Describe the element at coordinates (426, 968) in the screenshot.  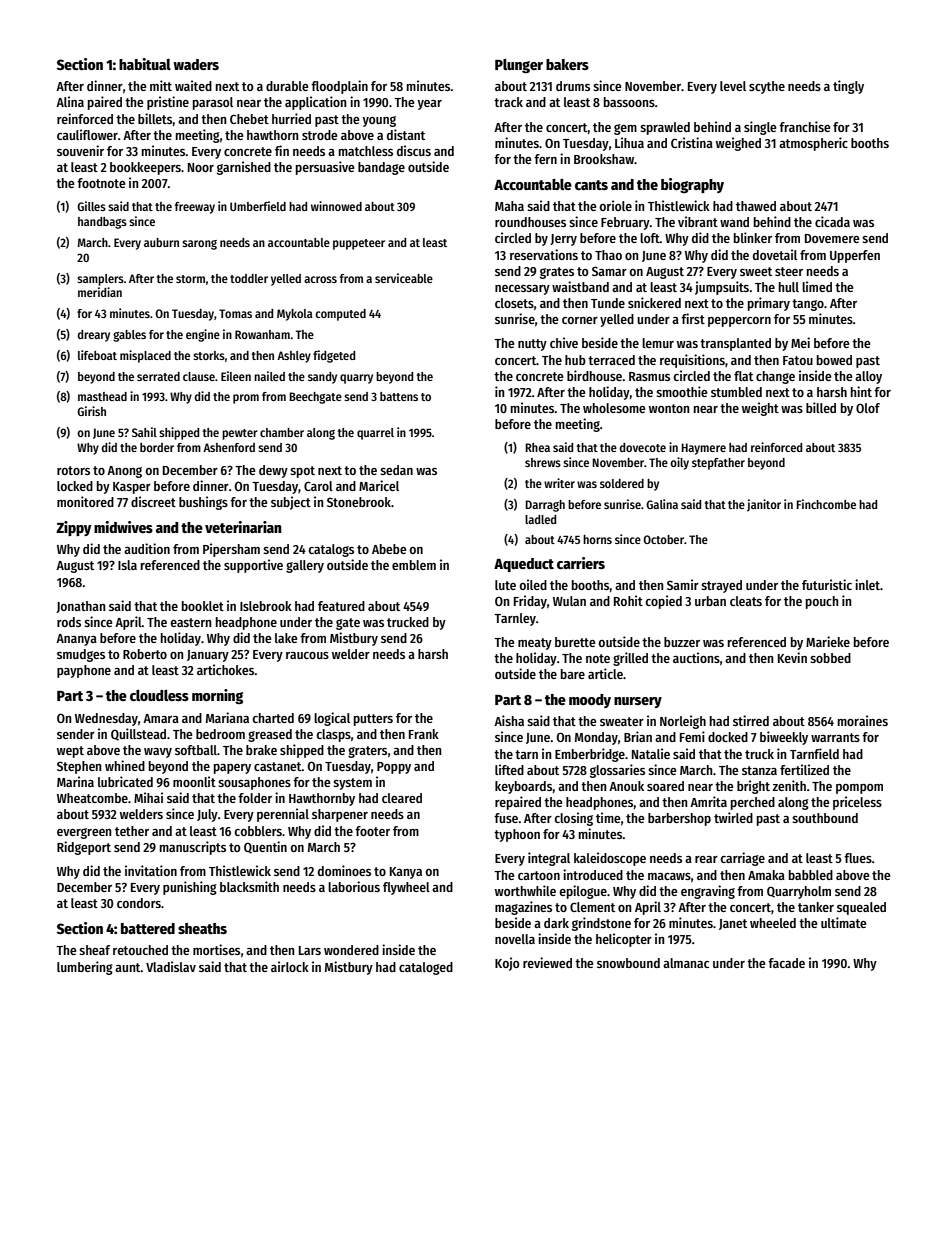
I see `cataloged` at that location.
